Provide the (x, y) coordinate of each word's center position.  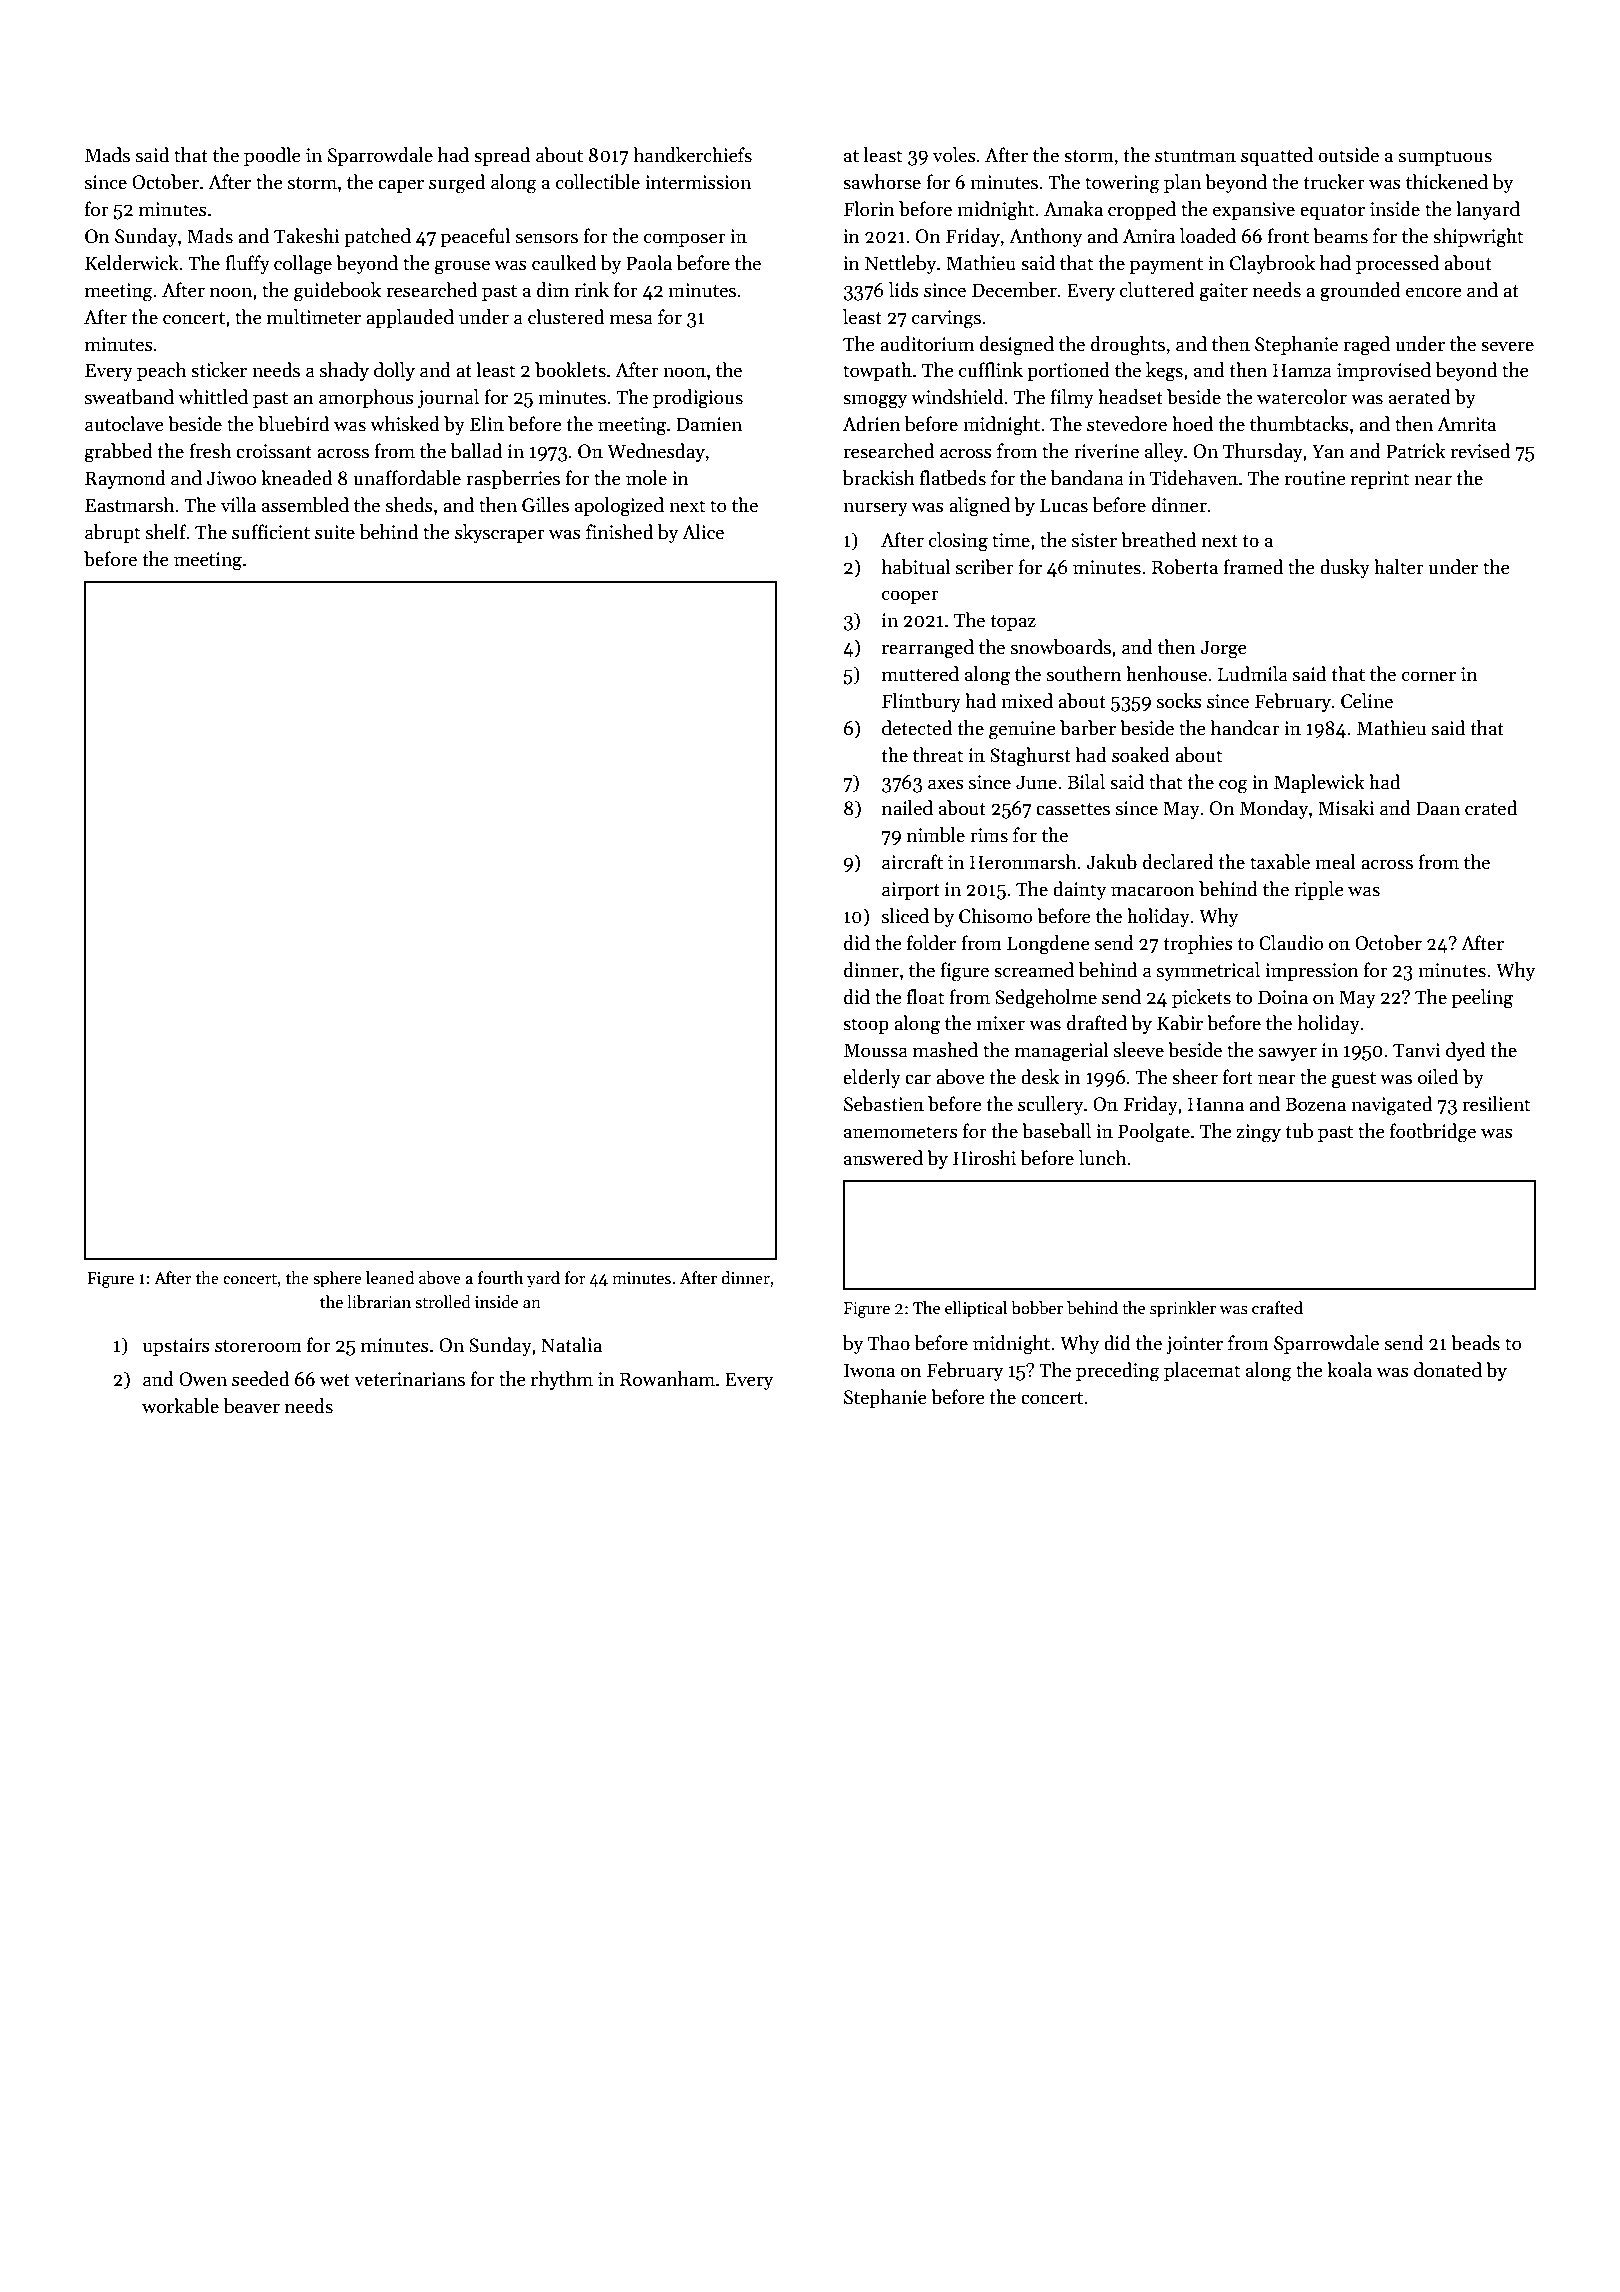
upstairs (176, 1347)
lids (904, 290)
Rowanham (667, 1379)
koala (1349, 1370)
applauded (410, 318)
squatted (1277, 156)
